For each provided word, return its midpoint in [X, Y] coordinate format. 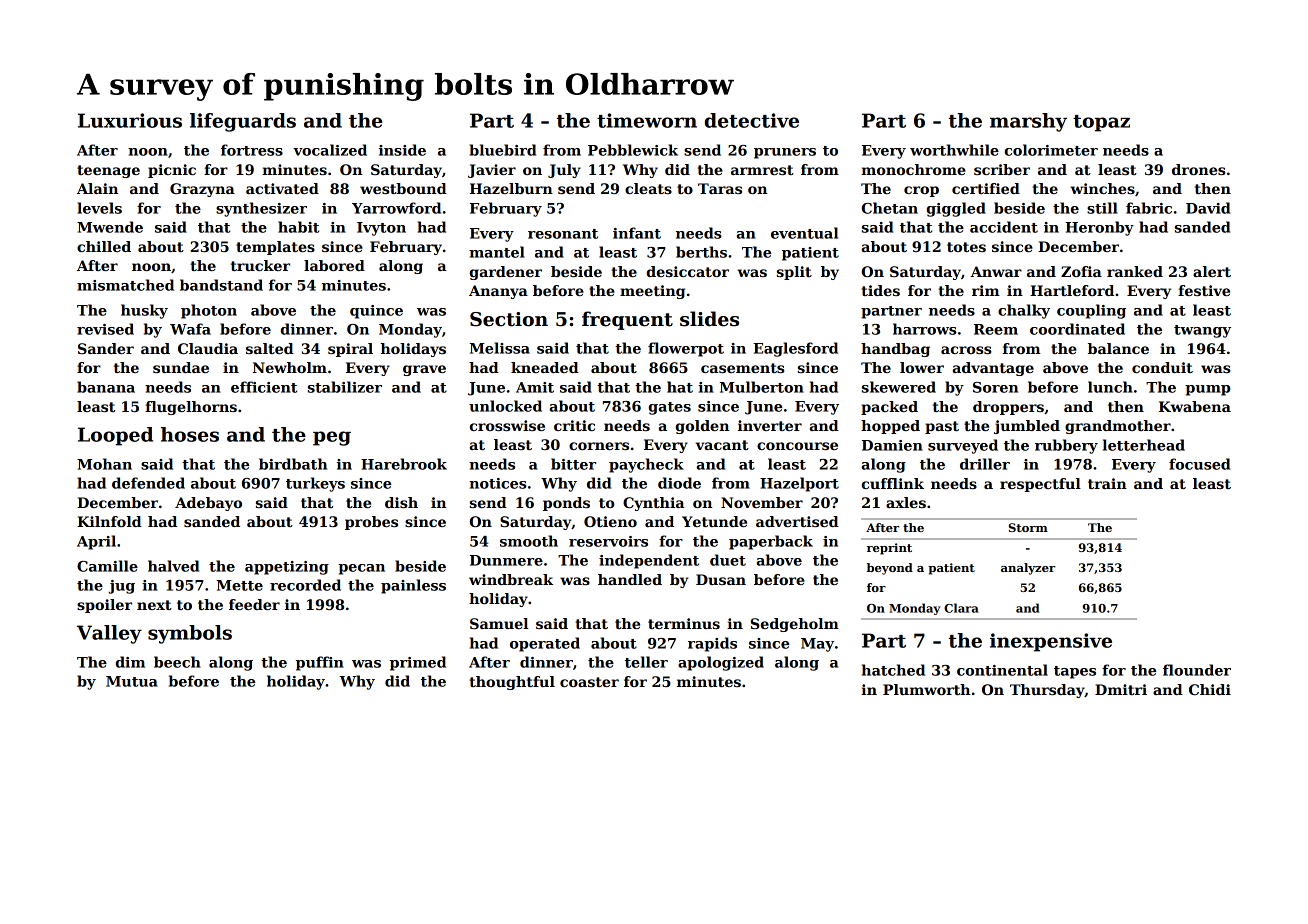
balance [1118, 348]
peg [332, 438]
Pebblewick [633, 150]
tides [880, 290]
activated [282, 188]
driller [985, 464]
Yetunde [714, 521]
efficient [264, 387]
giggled [956, 209]
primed [418, 663]
